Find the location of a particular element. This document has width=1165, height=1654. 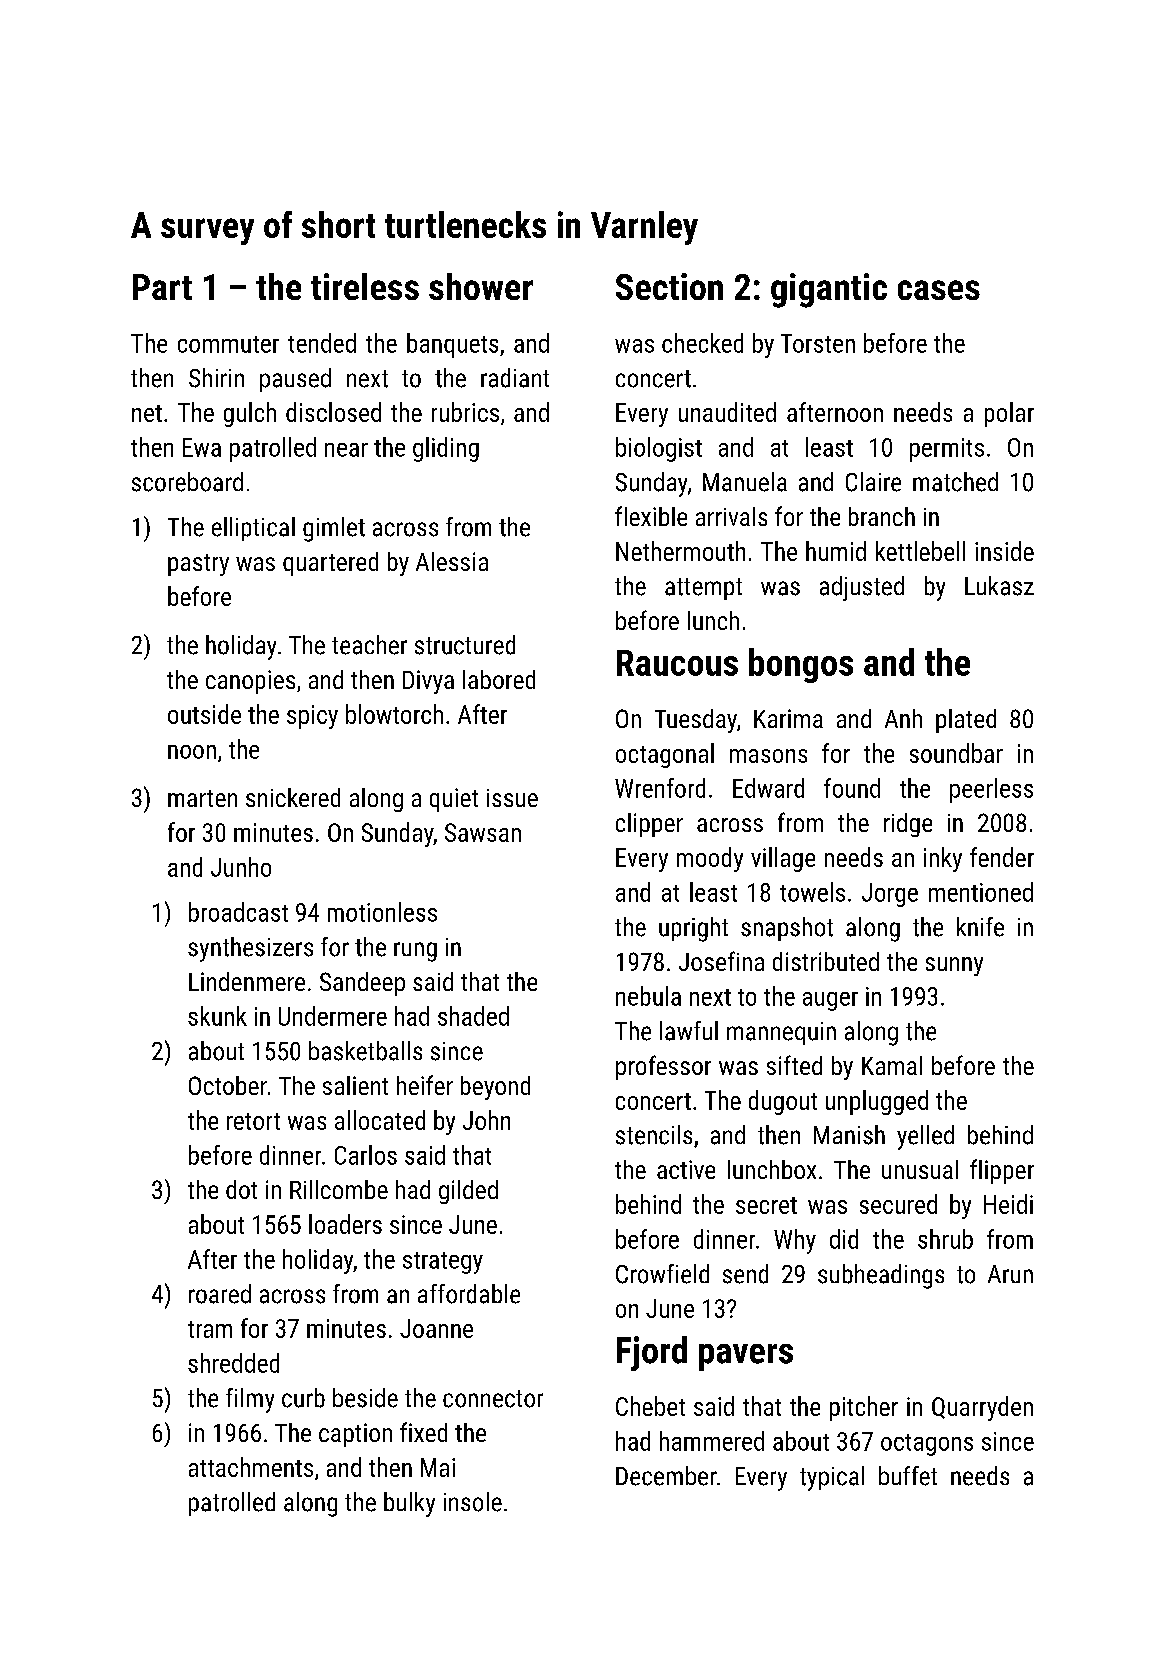

roared is located at coordinates (220, 1294).
